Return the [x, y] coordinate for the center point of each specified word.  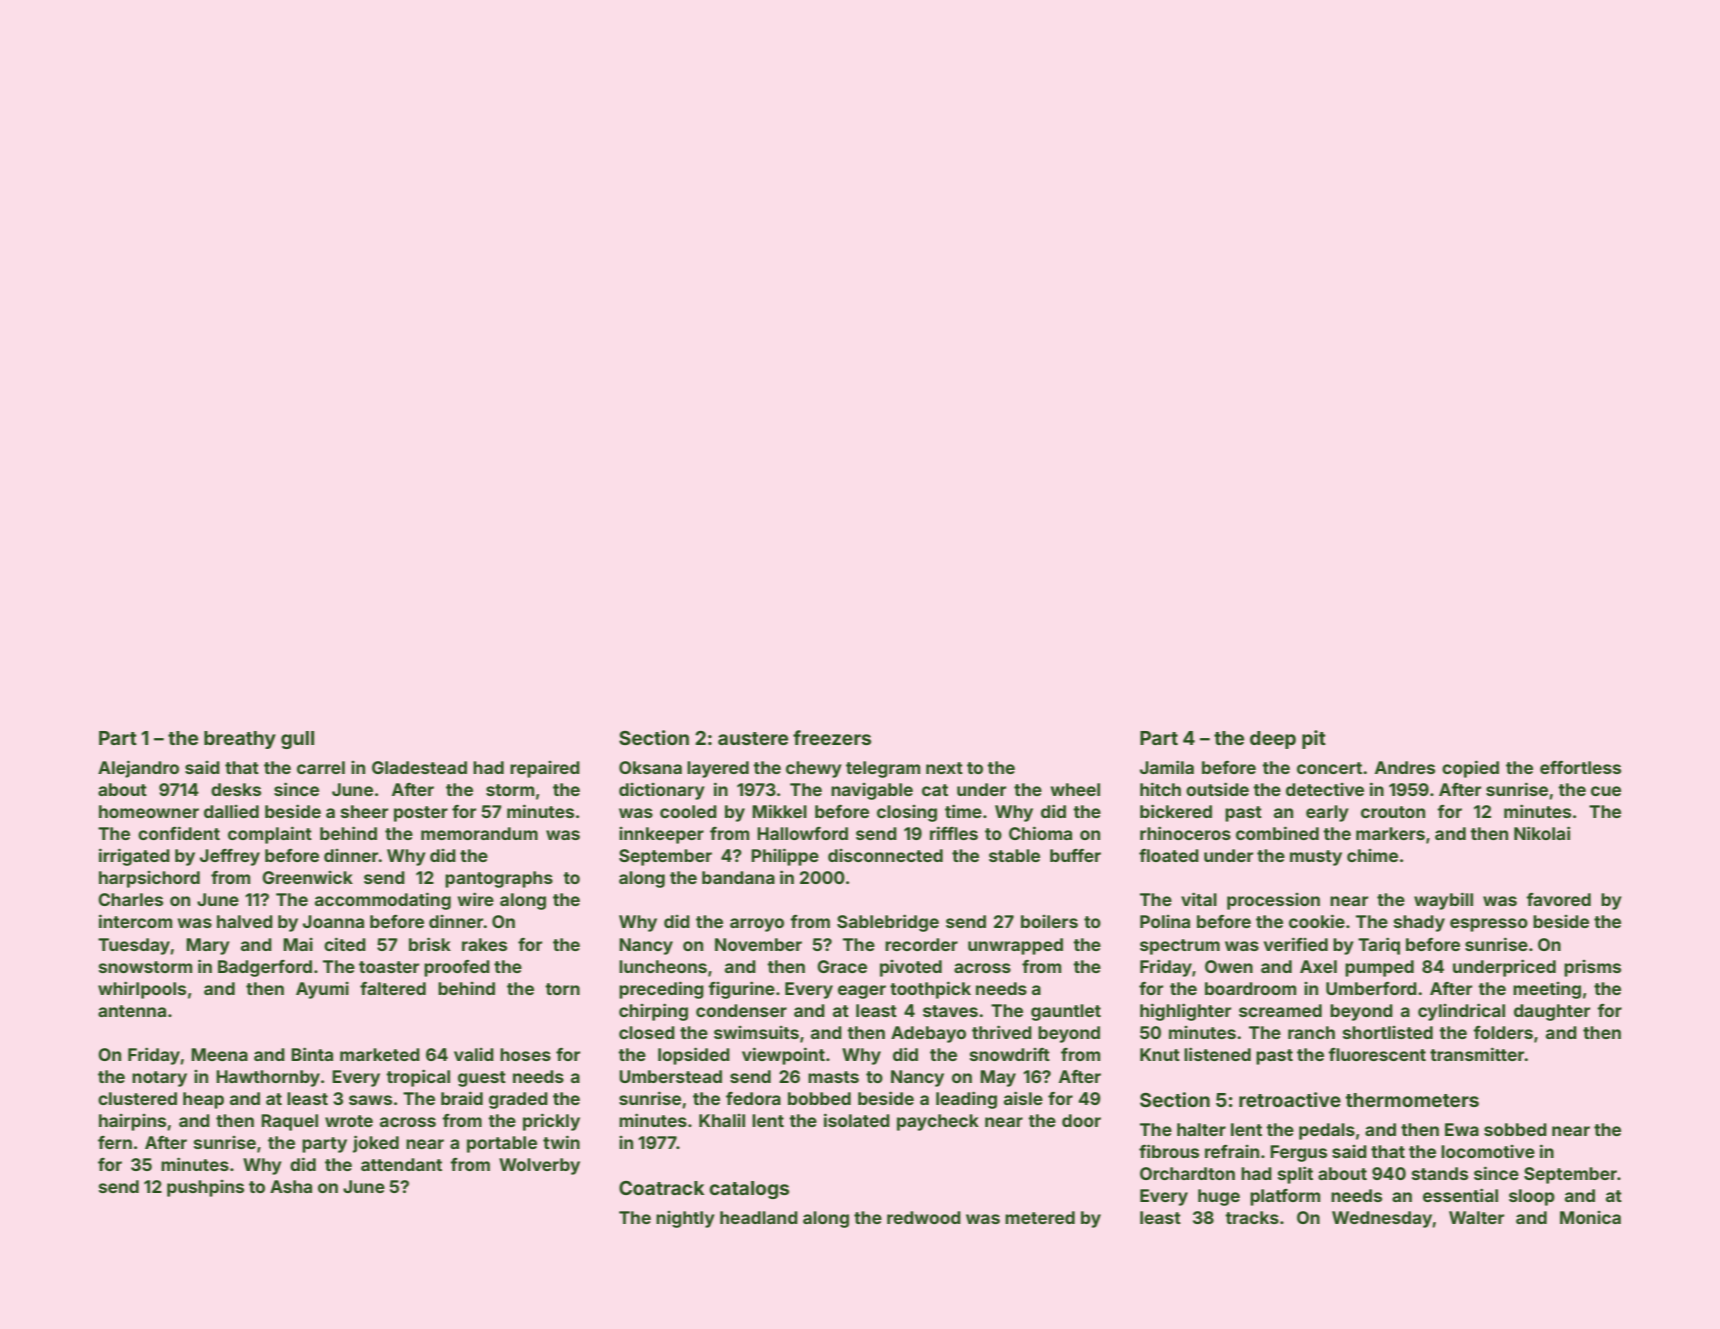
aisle [1023, 1098]
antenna [132, 1011]
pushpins [205, 1188]
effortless [1580, 767]
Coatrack [661, 1188]
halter [1201, 1129]
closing [907, 813]
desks [236, 789]
